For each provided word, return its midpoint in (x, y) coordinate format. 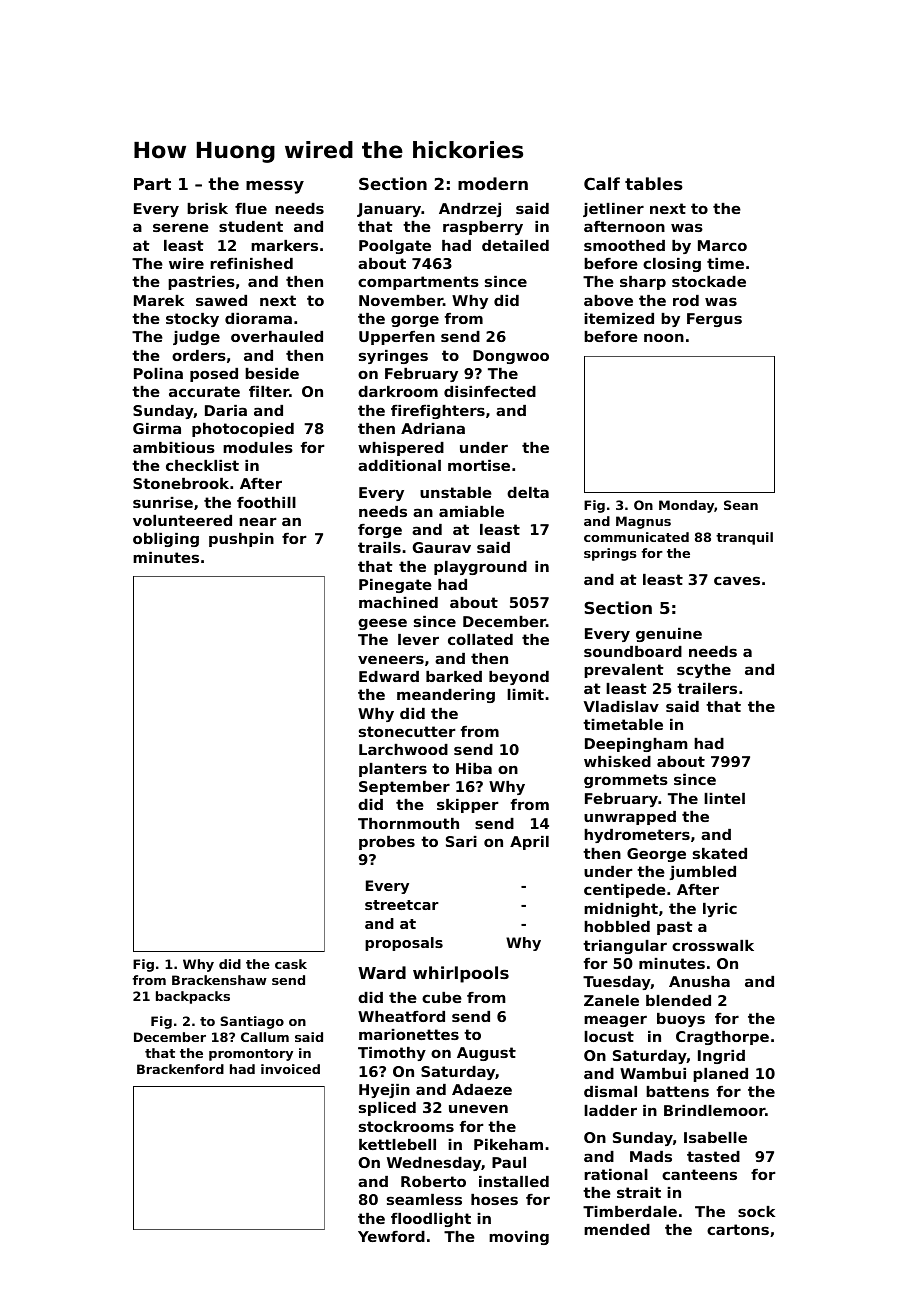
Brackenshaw (219, 980)
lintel (724, 798)
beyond (519, 678)
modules (258, 447)
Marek (159, 300)
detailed (515, 245)
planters (393, 770)
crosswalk (713, 945)
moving (519, 1238)
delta (528, 492)
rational (616, 1174)
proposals (404, 944)
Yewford (391, 1236)
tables (654, 183)
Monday (686, 506)
